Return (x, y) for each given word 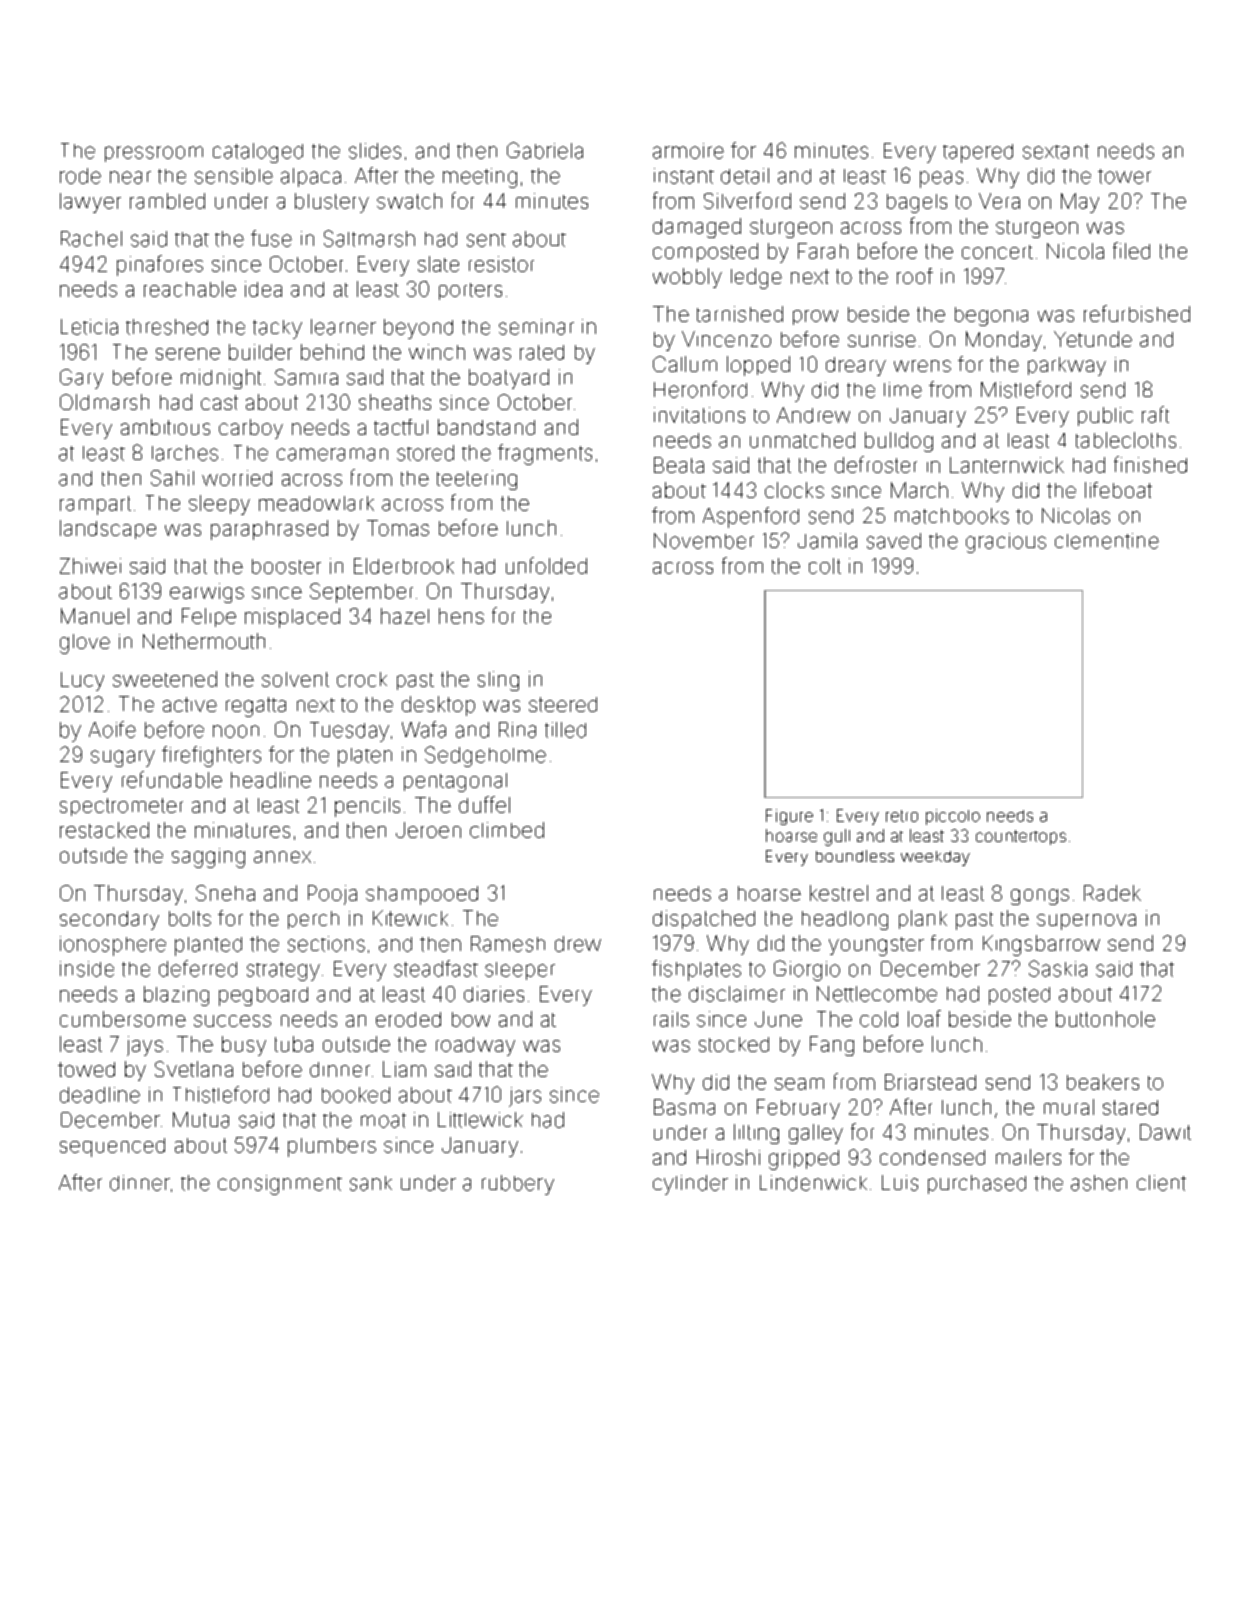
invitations (699, 415)
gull (837, 837)
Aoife (112, 729)
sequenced (112, 1147)
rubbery (518, 1185)
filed (1131, 250)
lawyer (90, 203)
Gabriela (545, 150)
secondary (109, 920)
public (1105, 416)
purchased (977, 1184)
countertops (1021, 837)
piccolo (953, 817)
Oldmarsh (104, 402)
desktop (438, 706)
